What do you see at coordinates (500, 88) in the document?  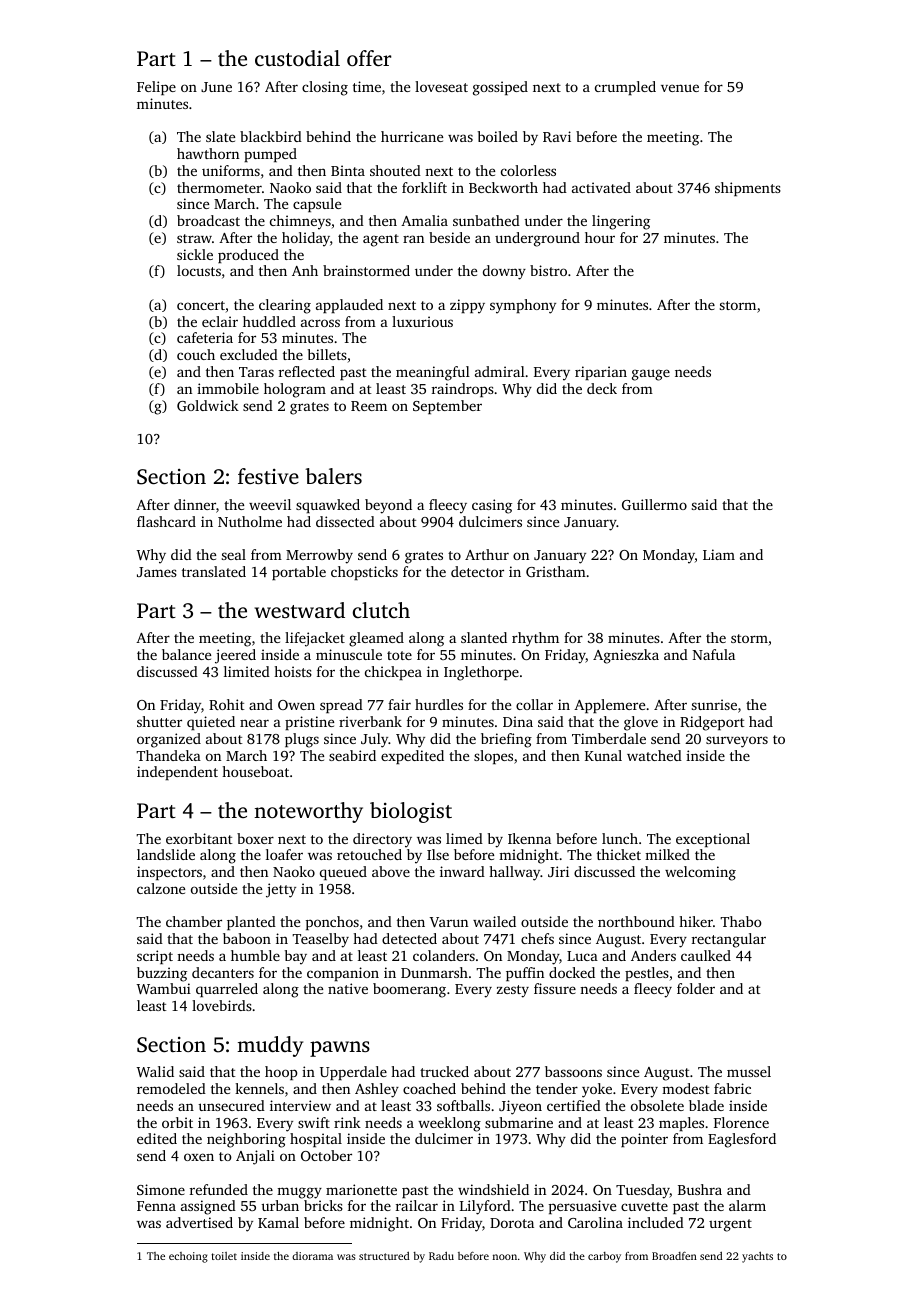 I see `gossiped` at bounding box center [500, 88].
